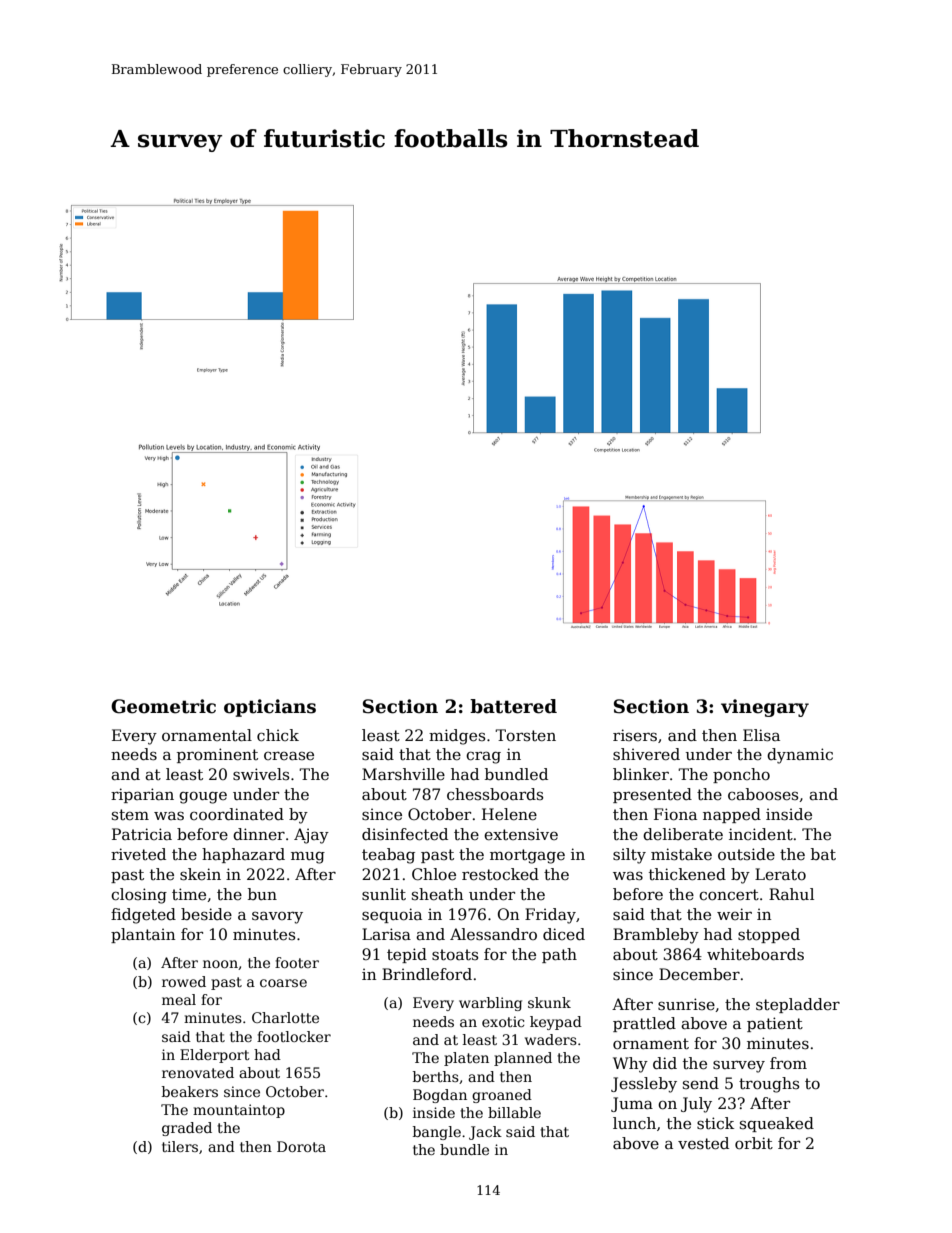  Describe the element at coordinates (729, 895) in the screenshot. I see `concert` at that location.
